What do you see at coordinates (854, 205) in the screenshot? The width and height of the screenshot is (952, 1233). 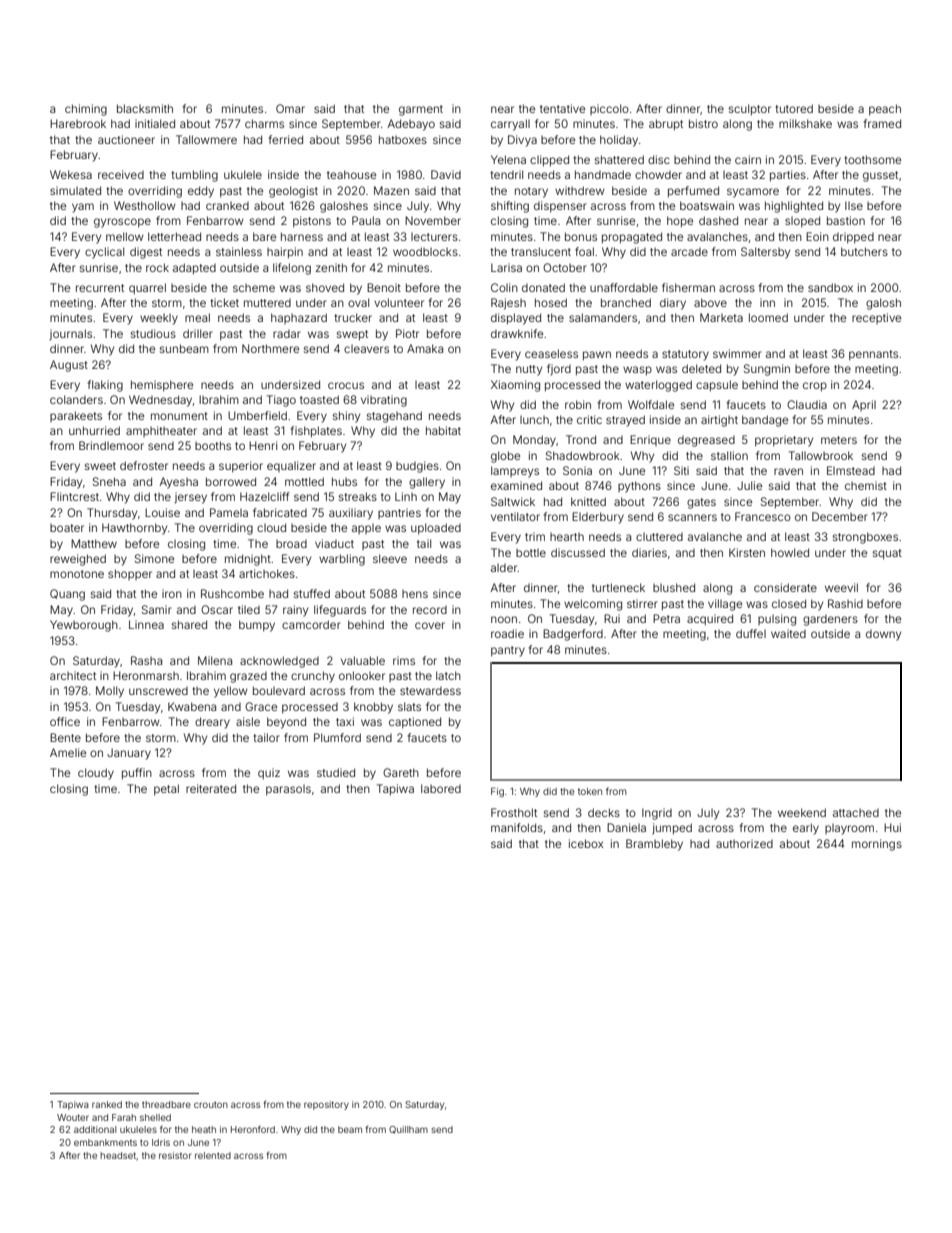 I see `Ilse` at bounding box center [854, 205].
